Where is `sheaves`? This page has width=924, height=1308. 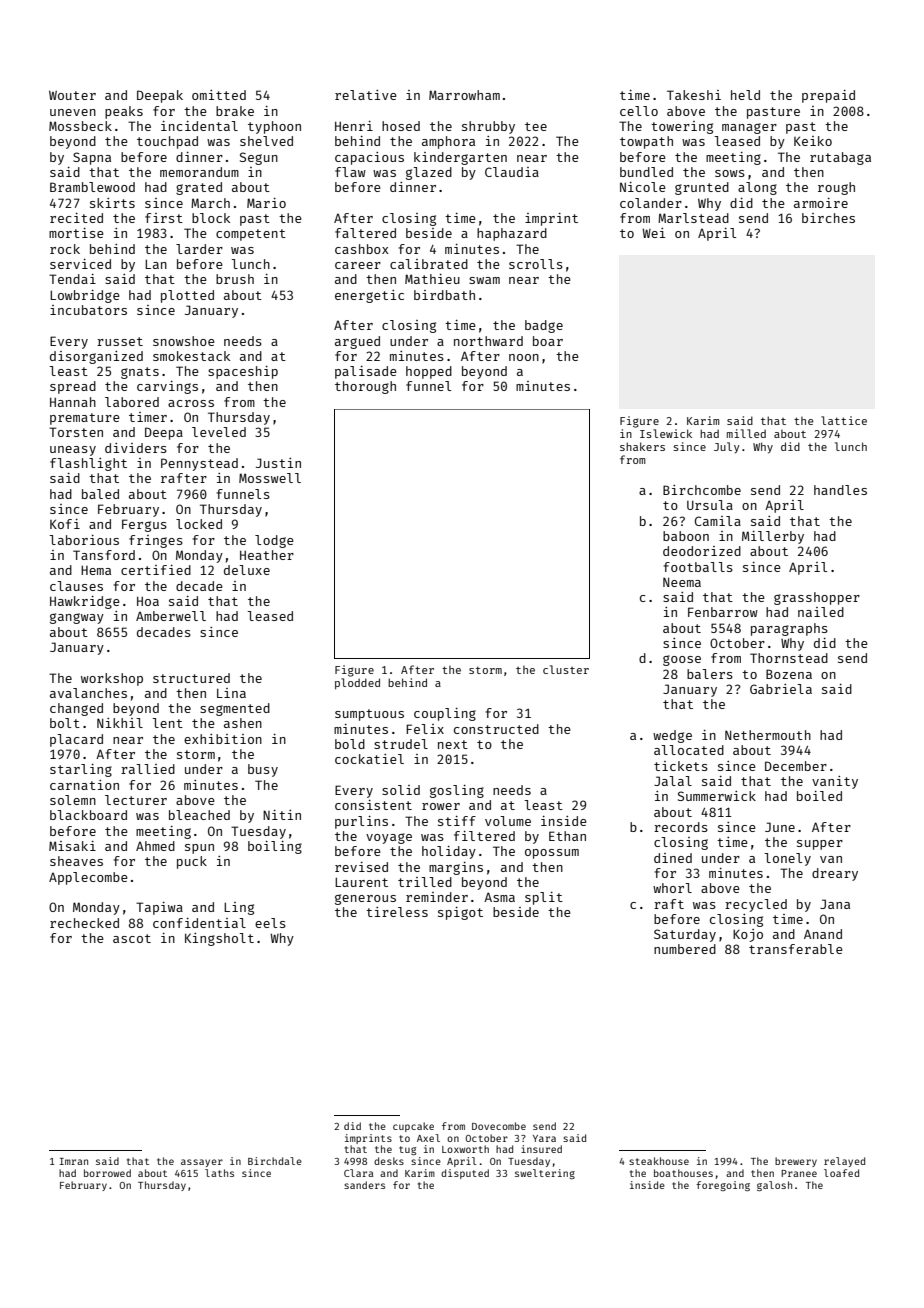
sheaves is located at coordinates (76, 861).
